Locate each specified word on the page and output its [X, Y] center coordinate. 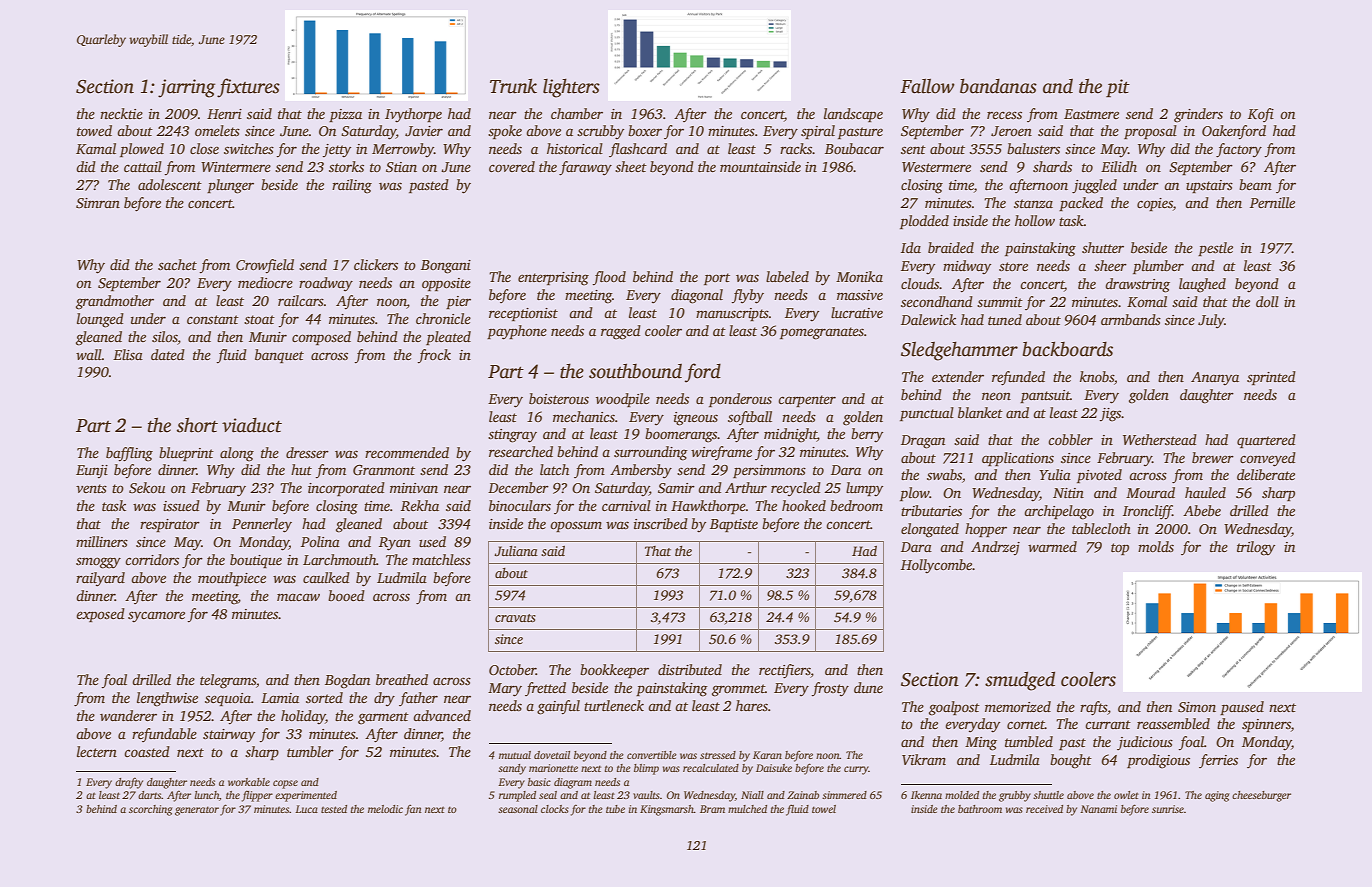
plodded [924, 222]
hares [752, 705]
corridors [152, 559]
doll [1267, 301]
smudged [1020, 681]
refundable [164, 735]
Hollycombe [937, 566]
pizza [345, 115]
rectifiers [785, 671]
